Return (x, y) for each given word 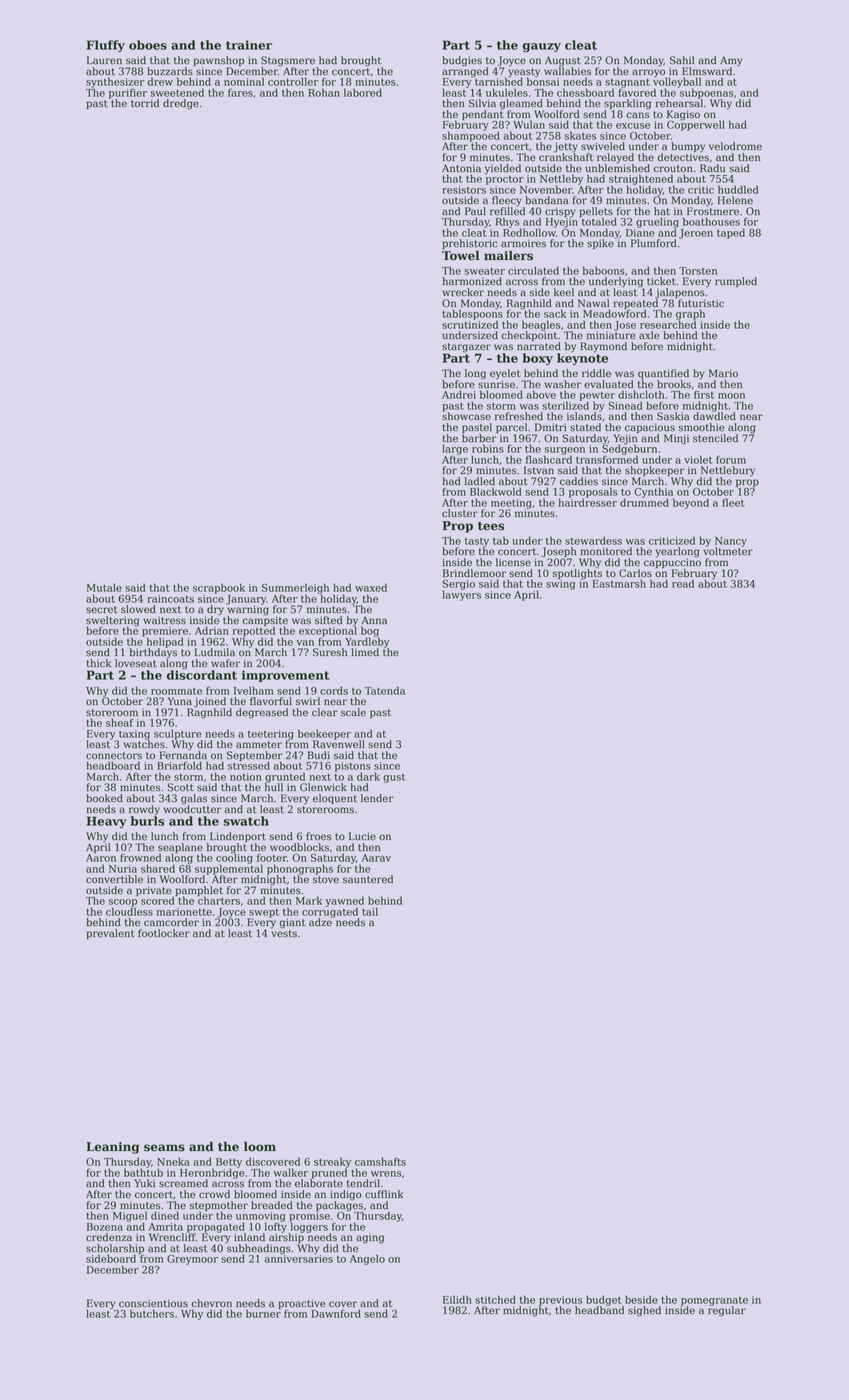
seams (164, 1148)
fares (240, 92)
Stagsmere (288, 61)
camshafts (380, 1161)
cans (637, 115)
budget (604, 1301)
